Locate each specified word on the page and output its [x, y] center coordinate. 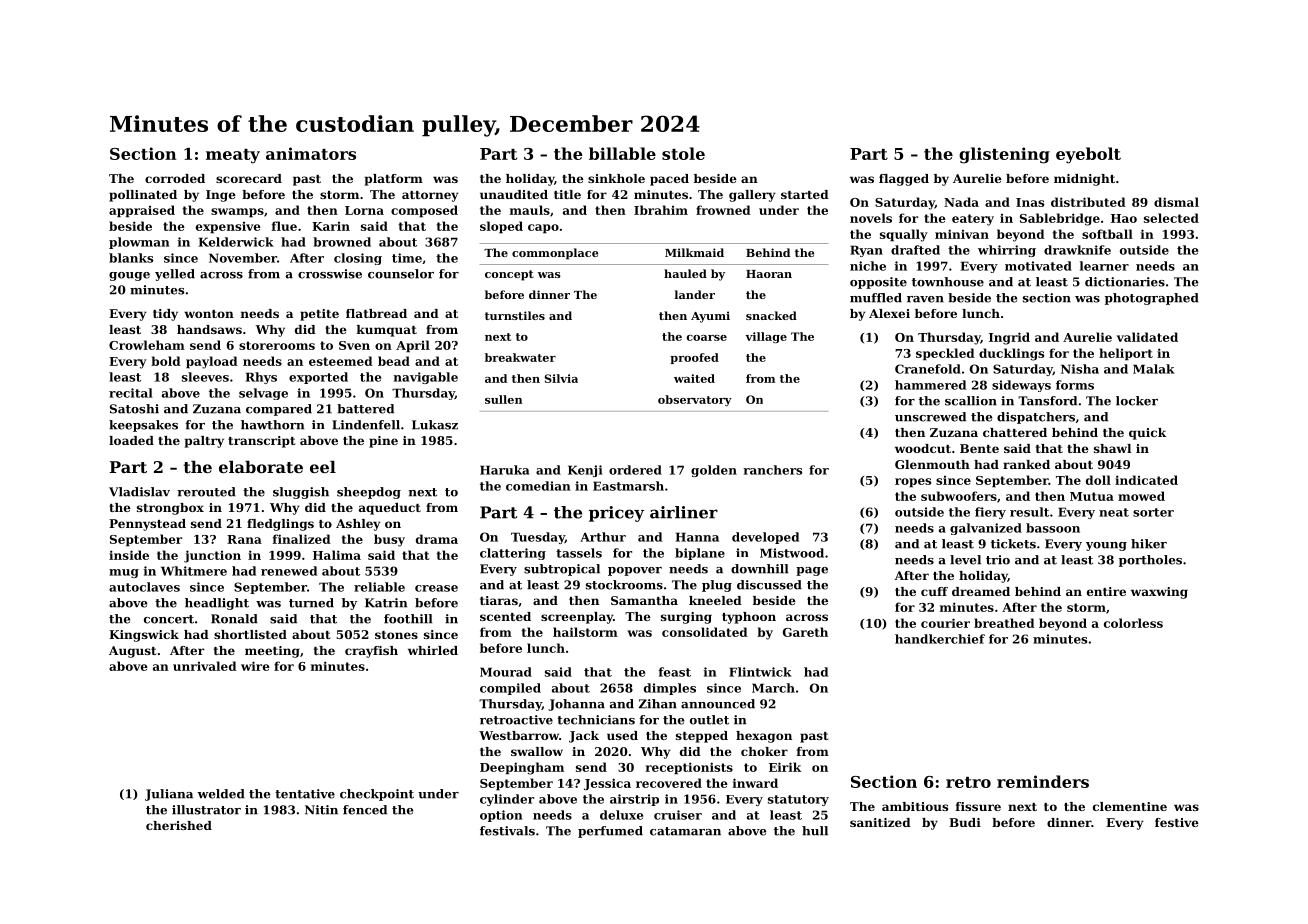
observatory [695, 400]
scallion [971, 401]
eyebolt [1088, 155]
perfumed [610, 832]
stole [683, 153]
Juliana [169, 795]
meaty [233, 156]
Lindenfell [366, 425]
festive [1177, 822]
